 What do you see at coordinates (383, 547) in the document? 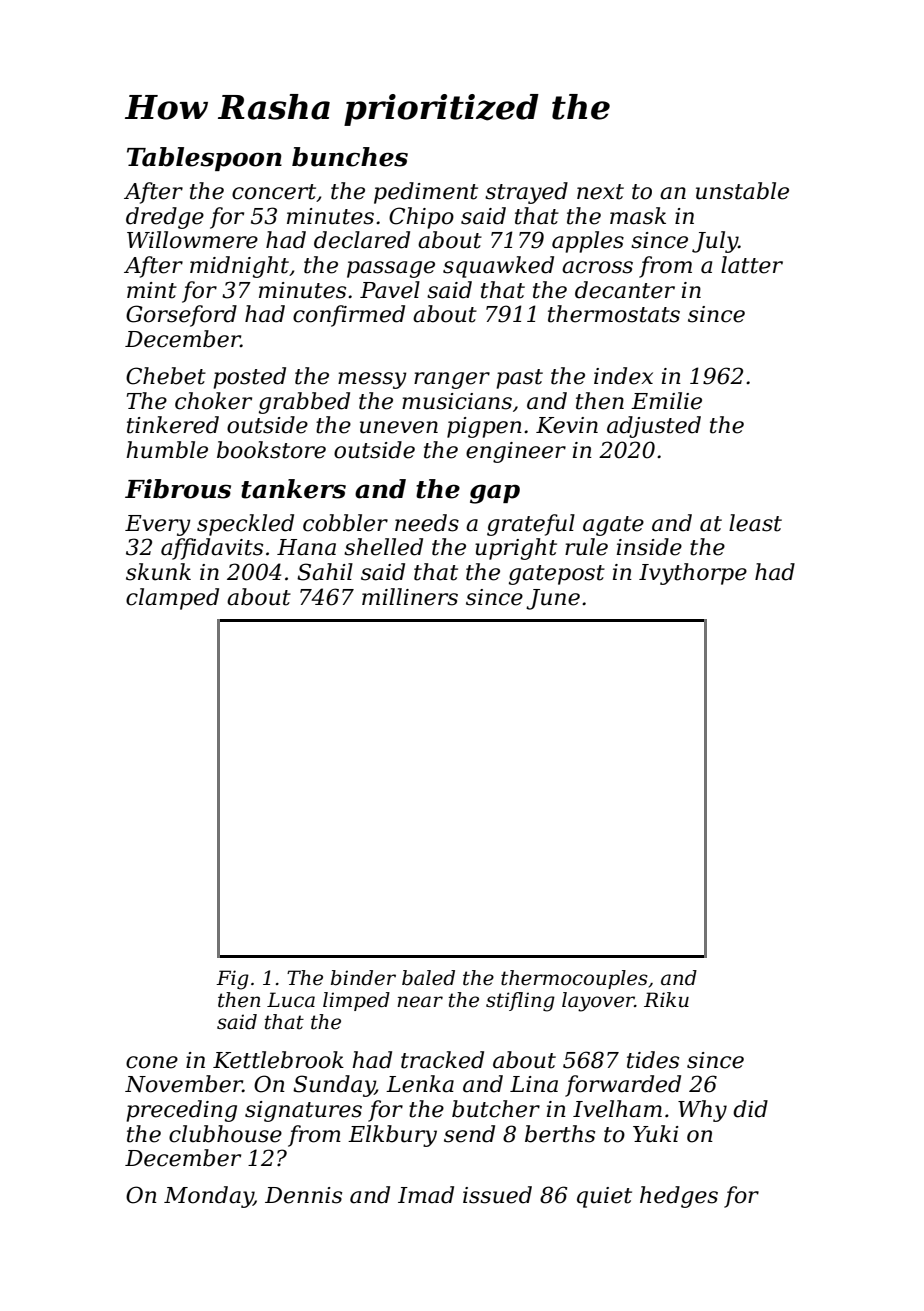
I see `shelled` at bounding box center [383, 547].
